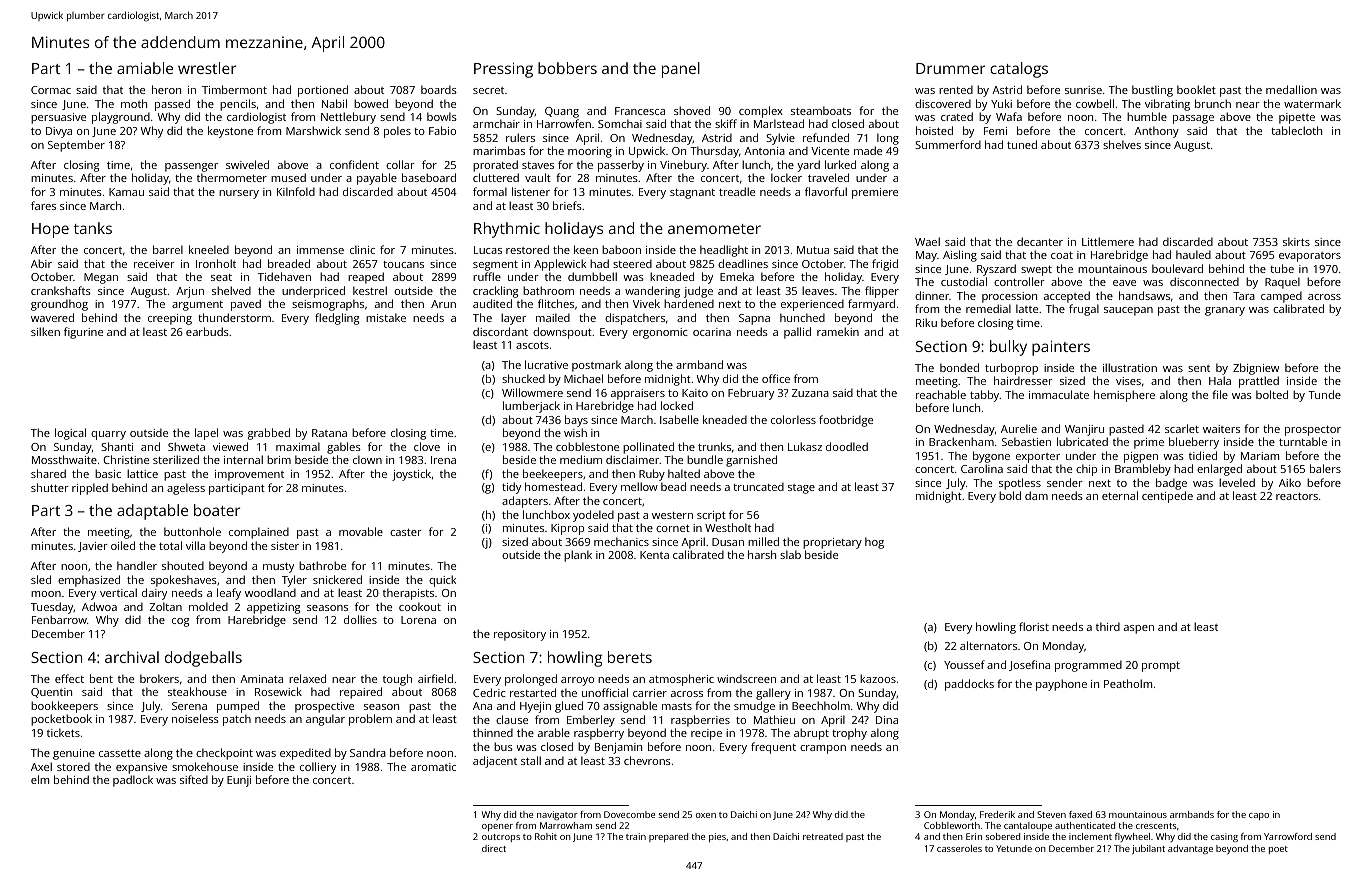 This screenshot has width=1372, height=887. What do you see at coordinates (500, 331) in the screenshot?
I see `discordant` at bounding box center [500, 331].
